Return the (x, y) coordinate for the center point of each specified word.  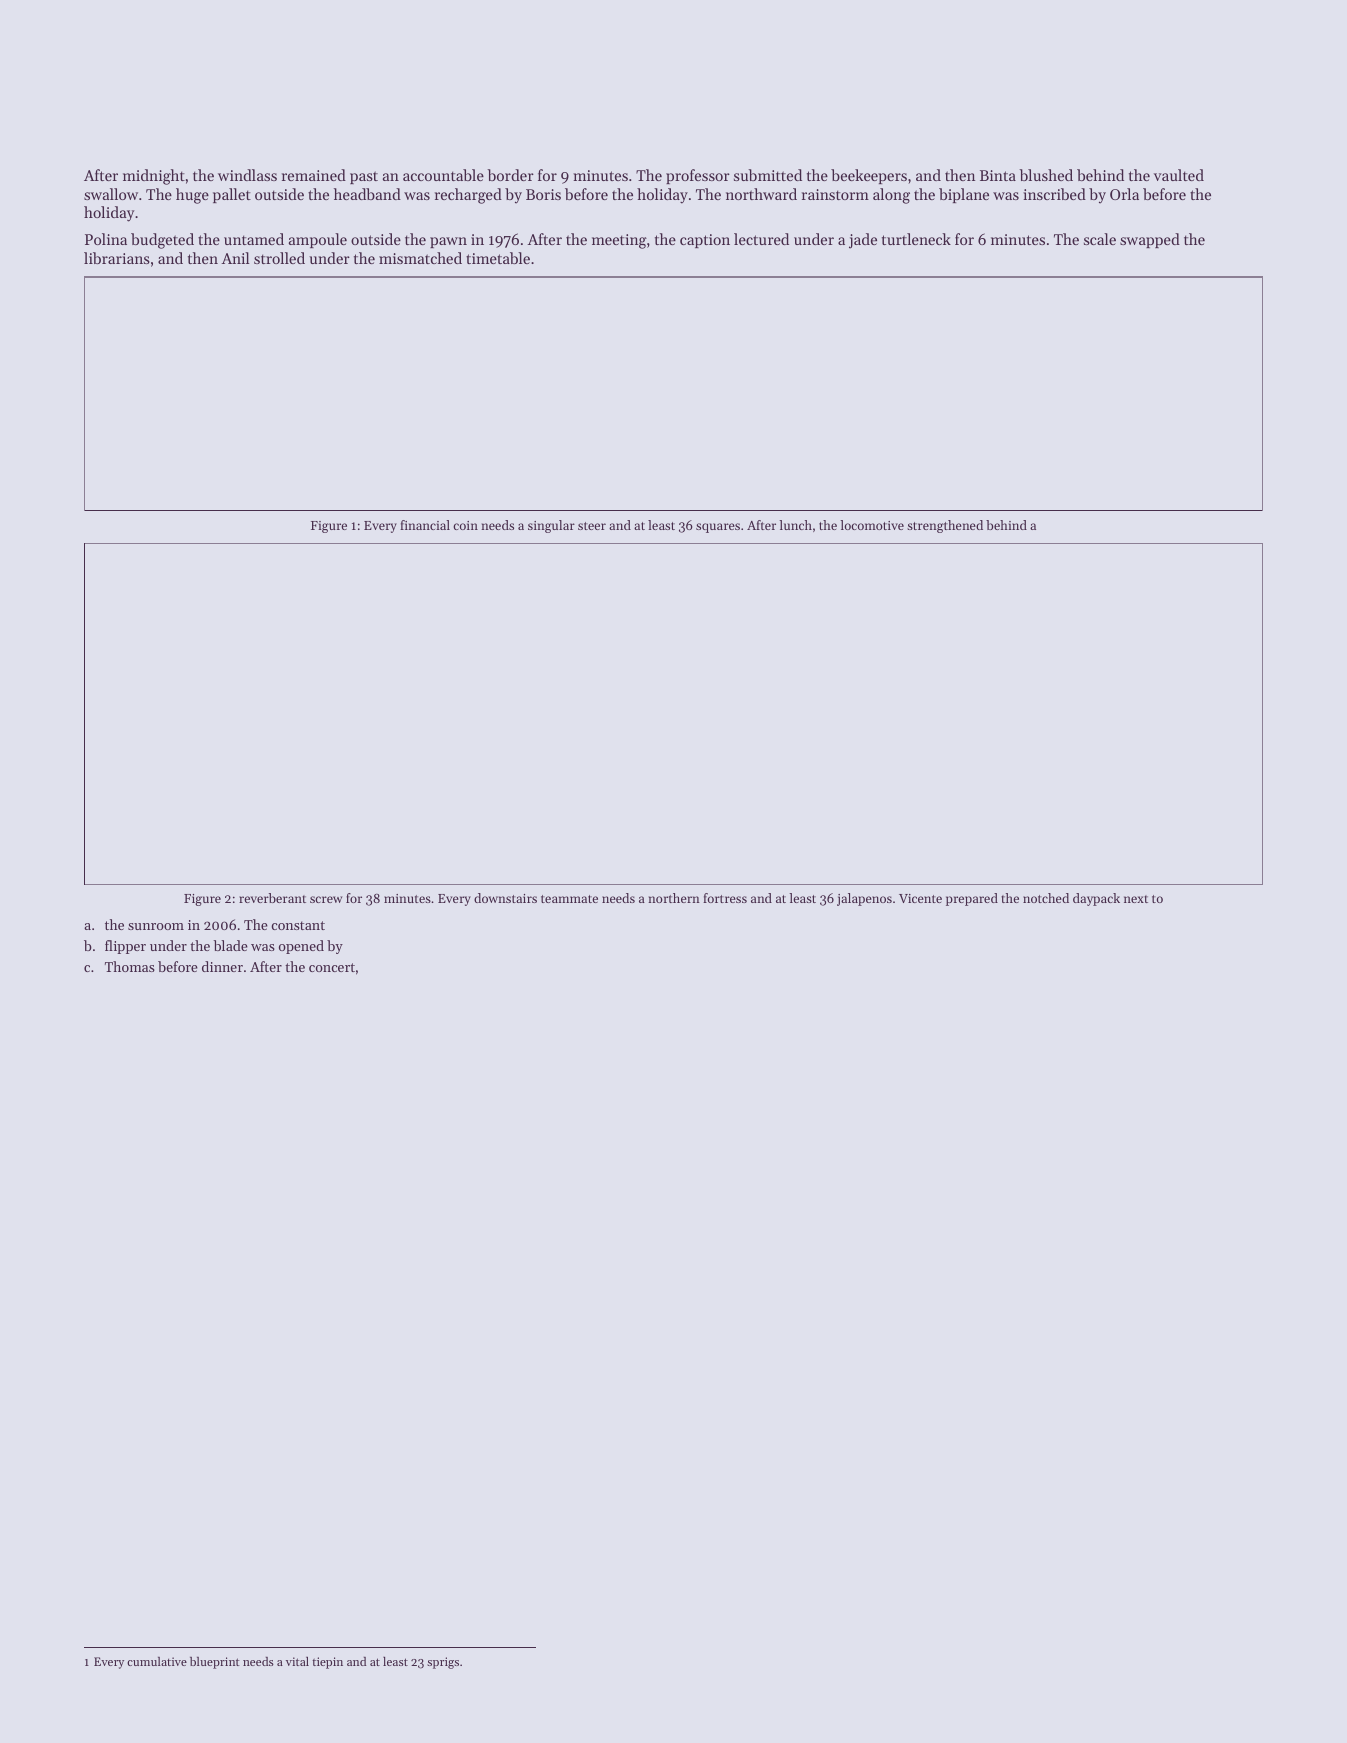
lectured (761, 239)
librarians (117, 258)
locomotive (872, 525)
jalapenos (864, 899)
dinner (222, 966)
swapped (1150, 240)
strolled (279, 258)
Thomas (130, 966)
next (1136, 899)
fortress (725, 898)
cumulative (157, 1661)
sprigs (443, 1663)
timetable (498, 258)
